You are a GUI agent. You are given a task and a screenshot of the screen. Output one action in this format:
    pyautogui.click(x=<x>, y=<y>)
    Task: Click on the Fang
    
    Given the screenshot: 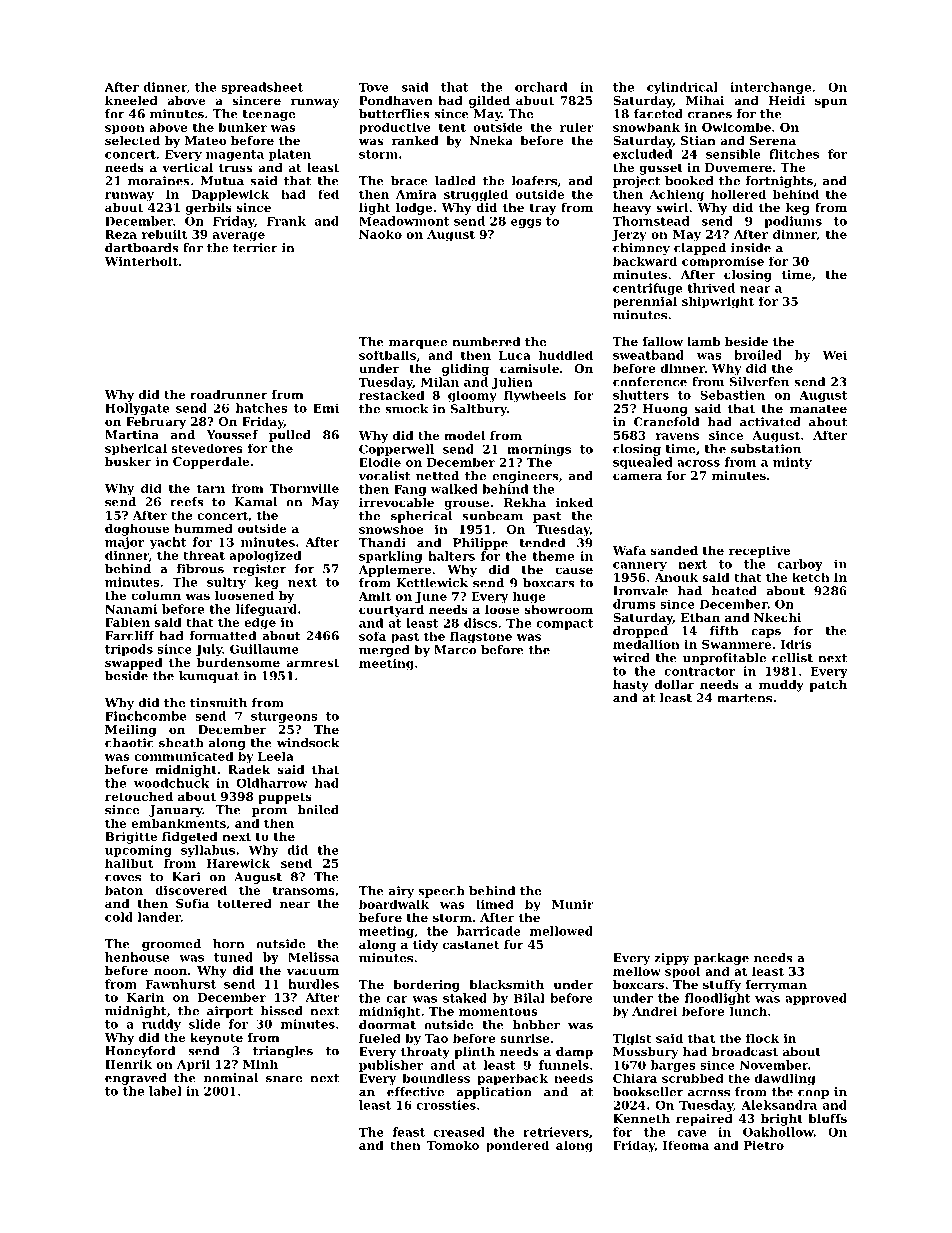 What is the action you would take?
    pyautogui.click(x=410, y=490)
